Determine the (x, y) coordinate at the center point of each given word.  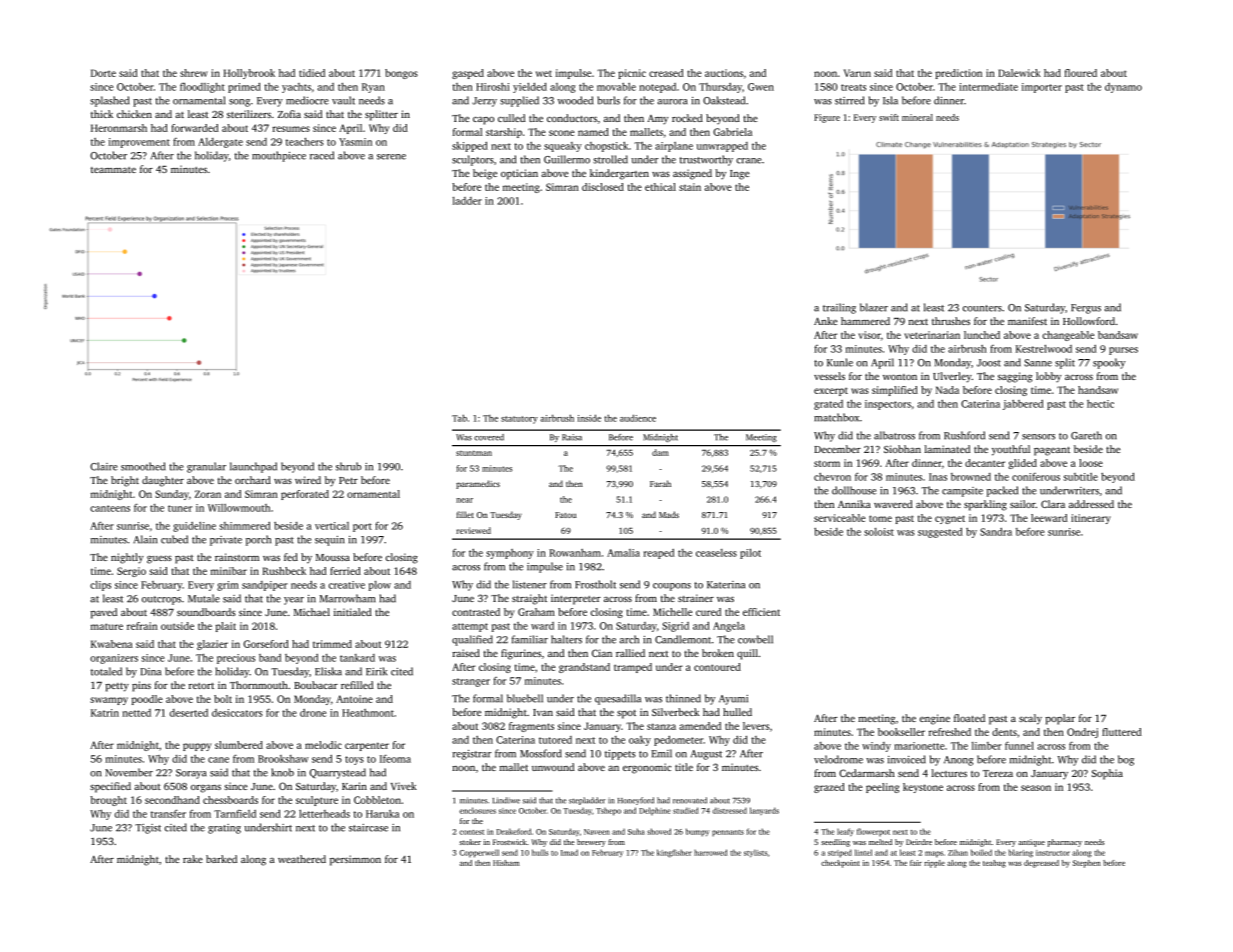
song (239, 103)
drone (313, 713)
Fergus (1086, 309)
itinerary (1091, 519)
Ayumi (733, 700)
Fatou (565, 515)
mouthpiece (279, 156)
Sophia (1107, 774)
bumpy (697, 832)
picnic (632, 74)
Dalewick (1019, 73)
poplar (1060, 719)
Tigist (148, 829)
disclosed (603, 187)
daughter (163, 481)
